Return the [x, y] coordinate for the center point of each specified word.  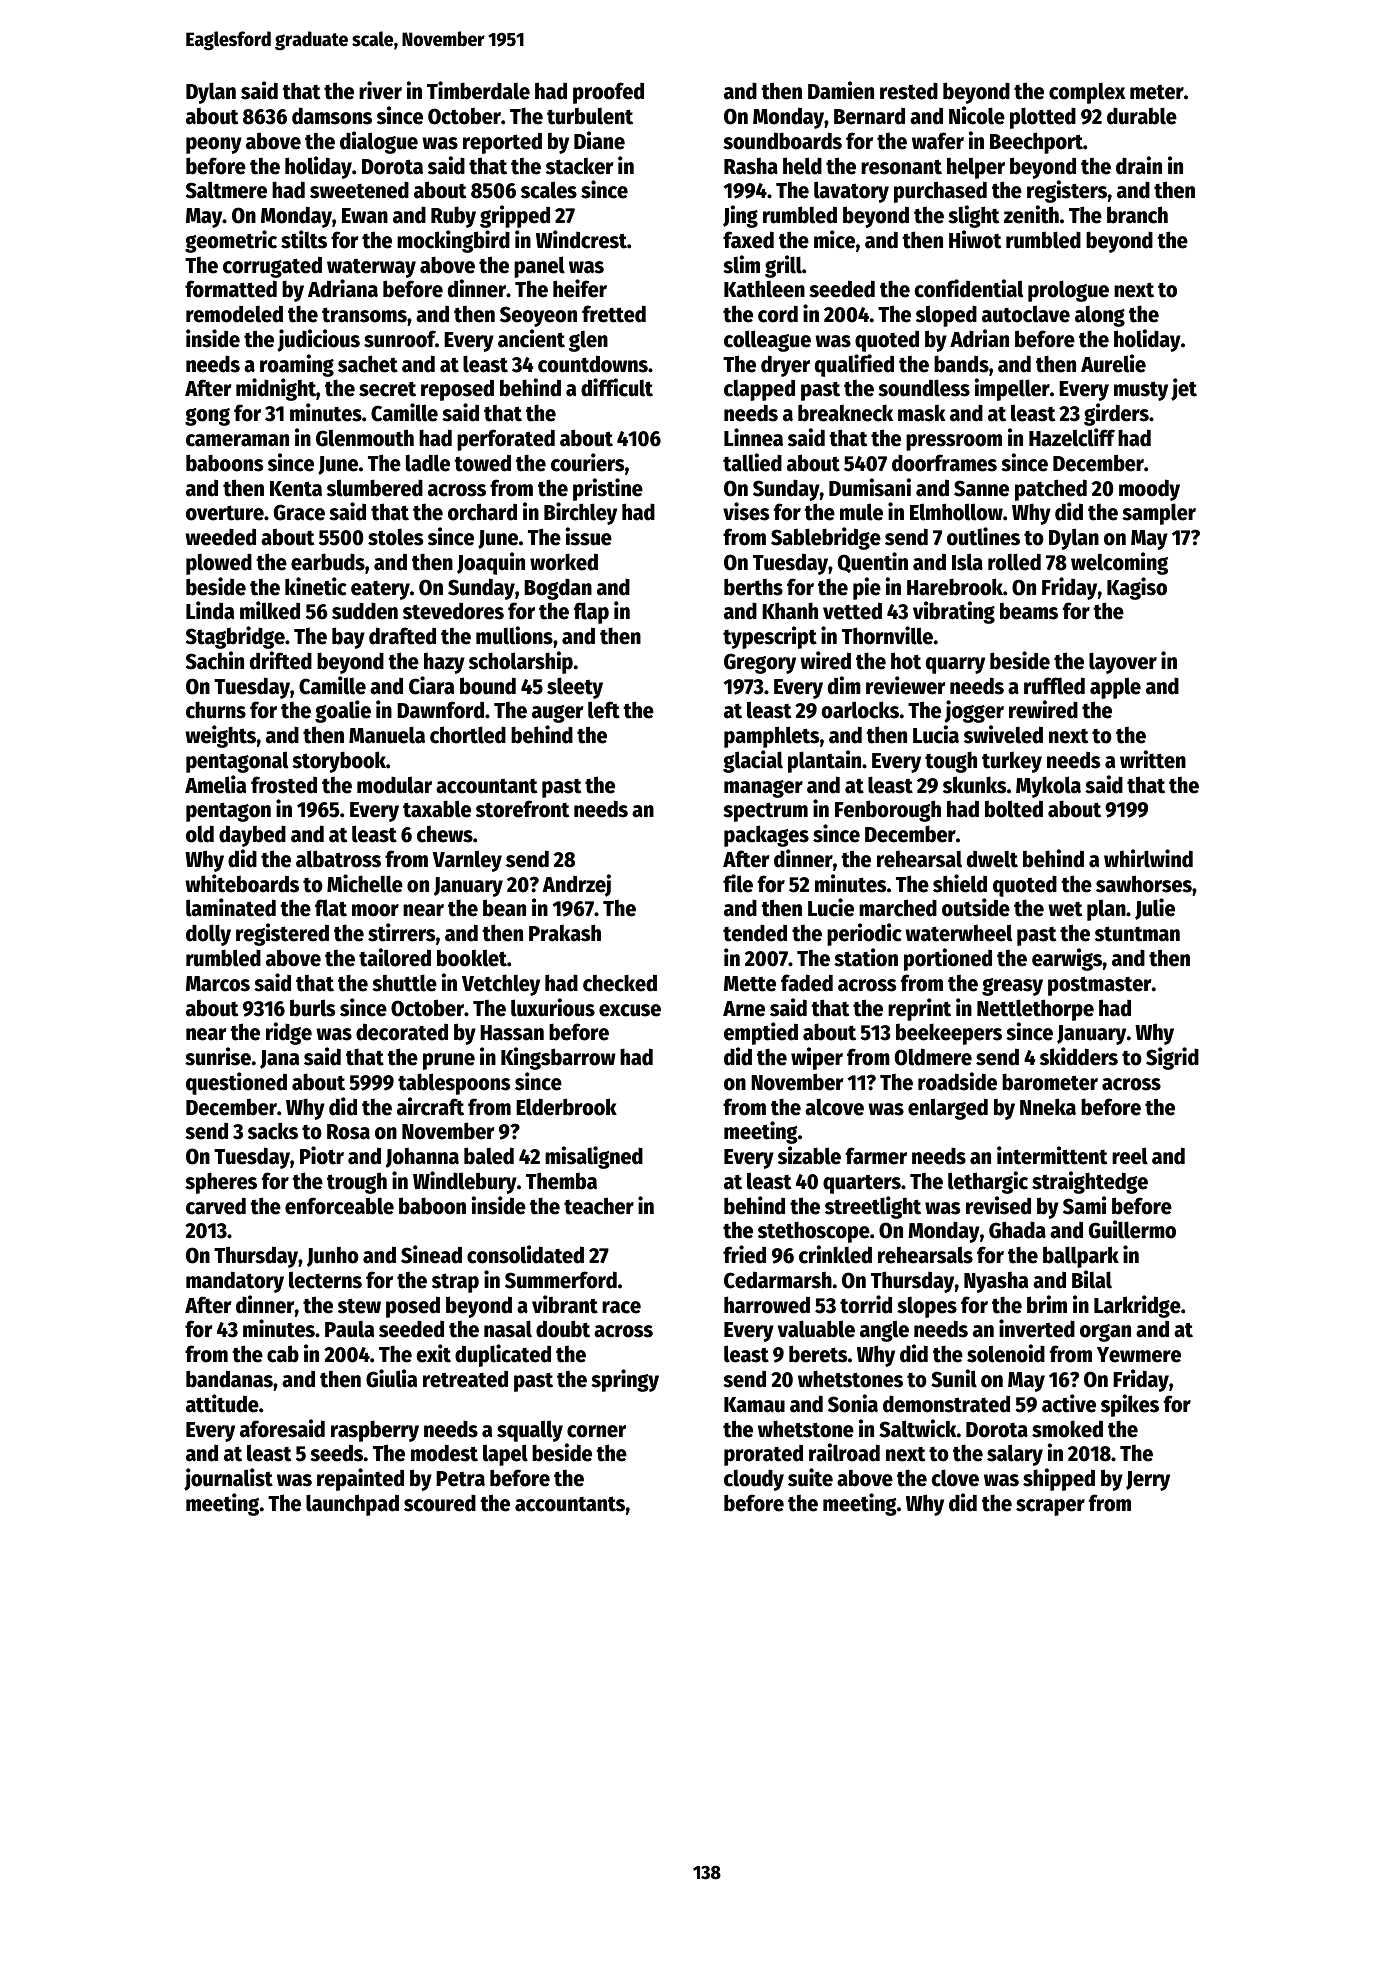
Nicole [977, 115]
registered [282, 934]
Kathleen [764, 289]
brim [1047, 1304]
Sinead [431, 1254]
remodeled [234, 314]
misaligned [594, 1157]
